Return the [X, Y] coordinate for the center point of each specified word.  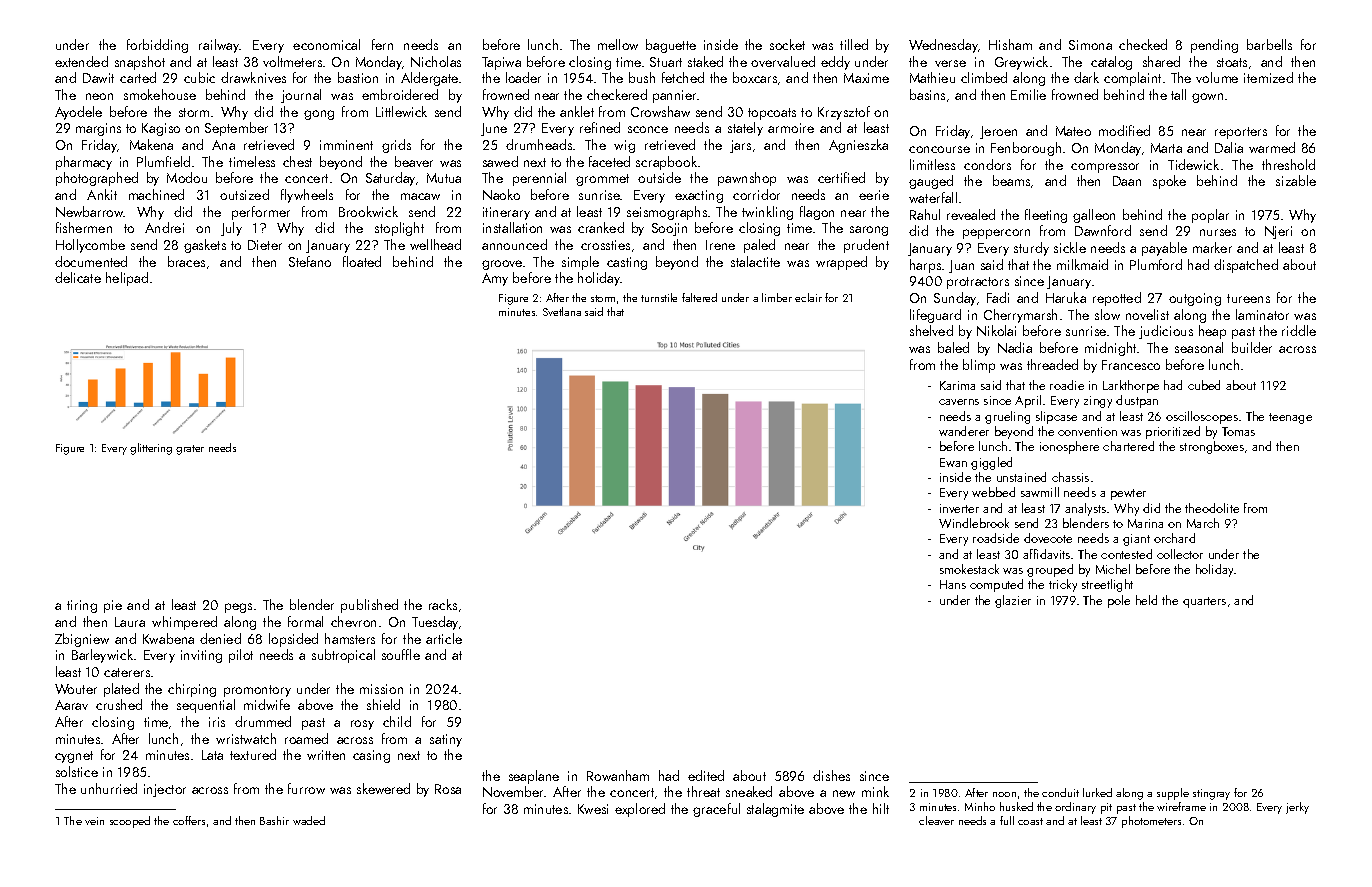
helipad [127, 279]
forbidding [157, 46]
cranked [601, 227]
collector [1180, 554]
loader [523, 77]
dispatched [1246, 266]
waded [309, 820]
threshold [1288, 164]
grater [190, 450]
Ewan [953, 462]
